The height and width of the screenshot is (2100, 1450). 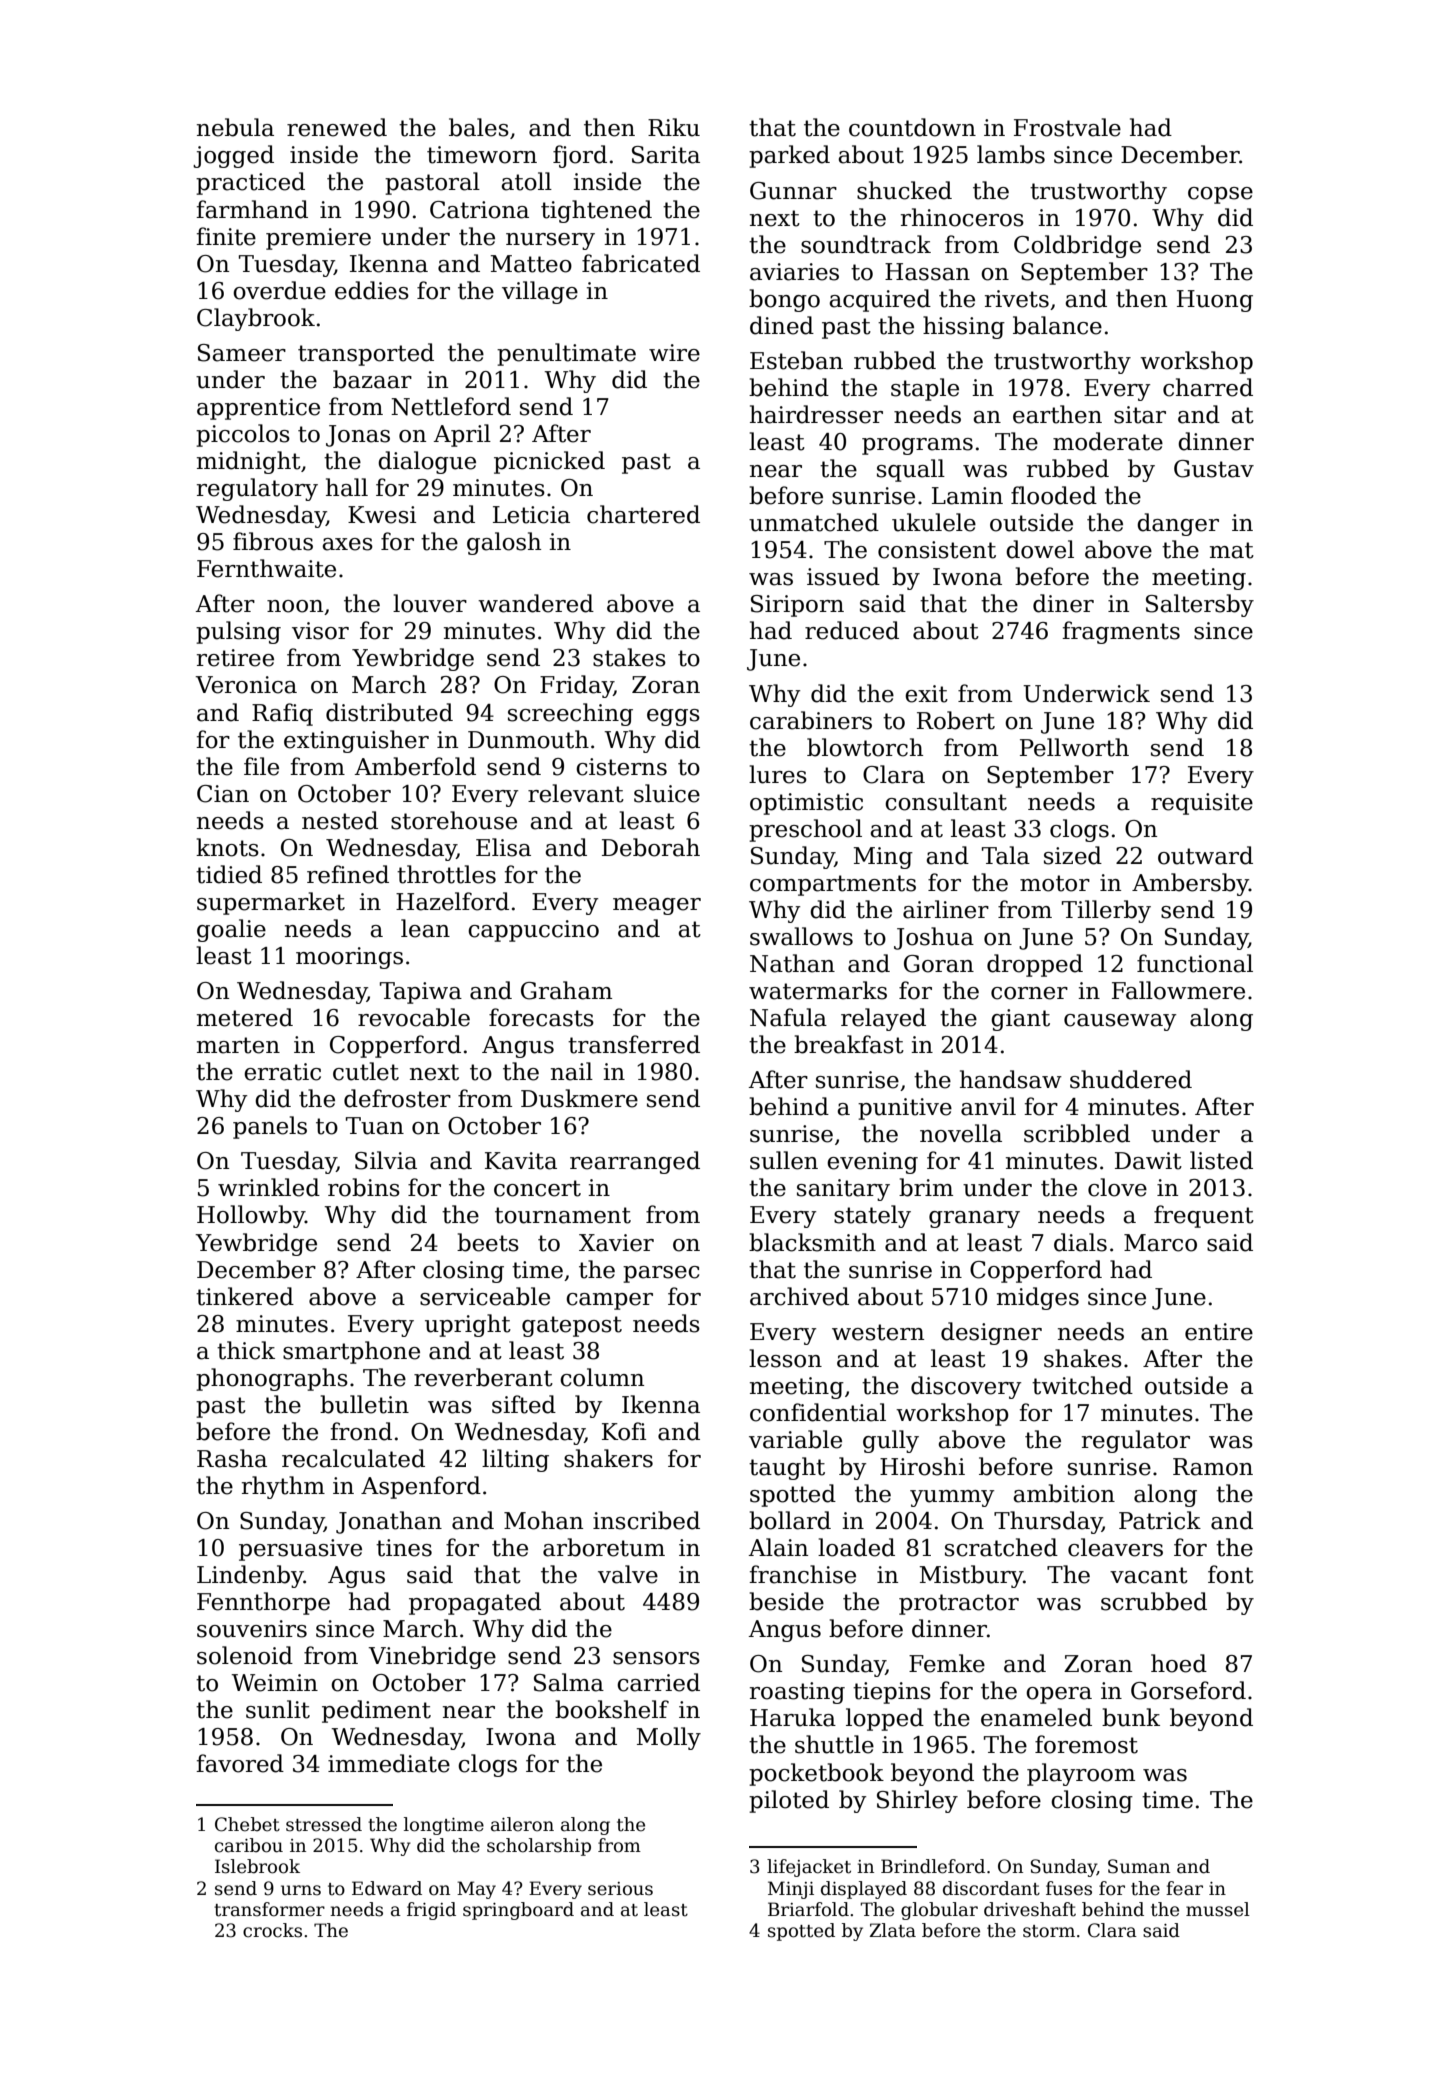 What do you see at coordinates (1001, 1547) in the screenshot?
I see `scratched` at bounding box center [1001, 1547].
